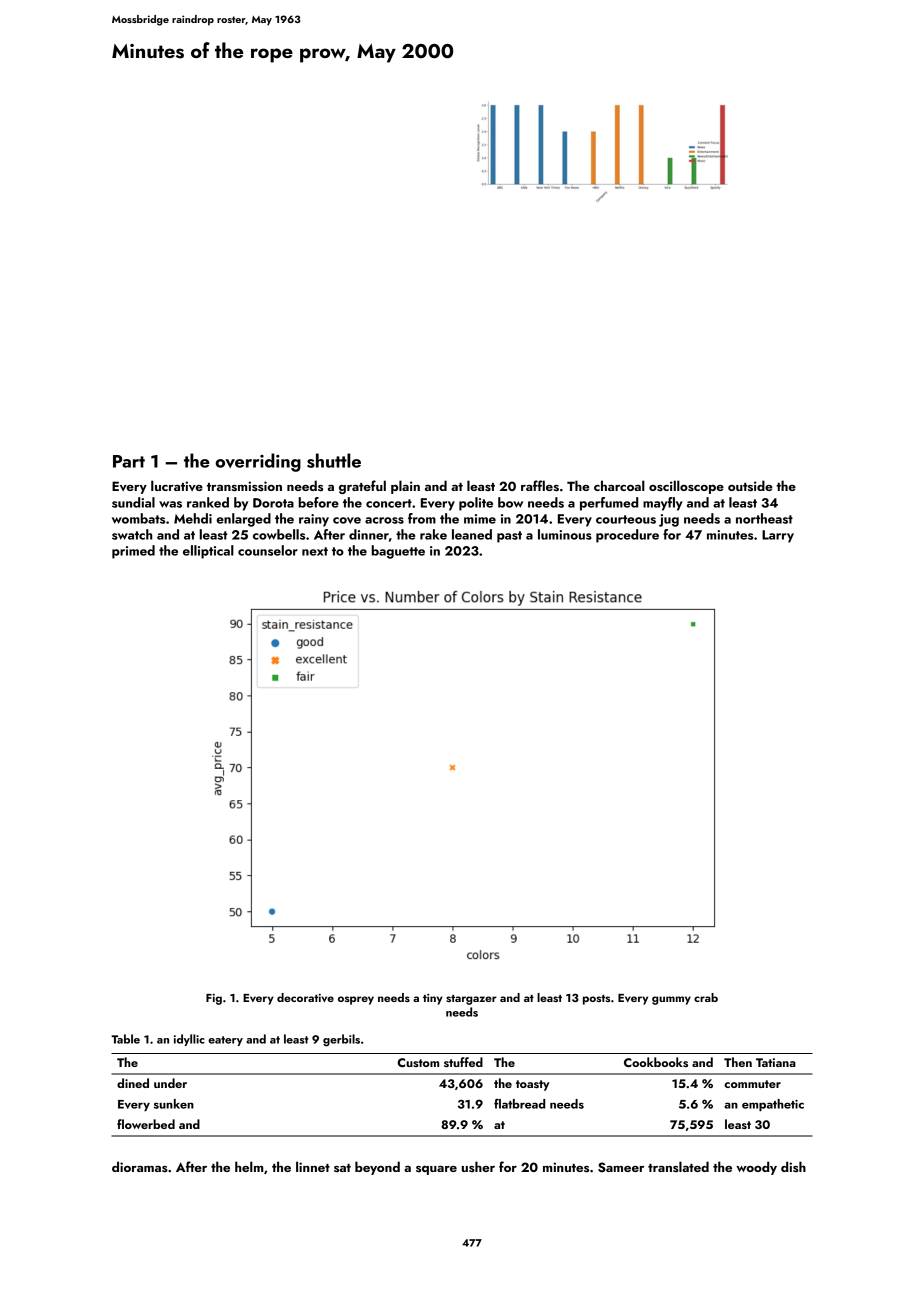 The height and width of the page is (1308, 924). I want to click on flatbread, so click(519, 1103).
